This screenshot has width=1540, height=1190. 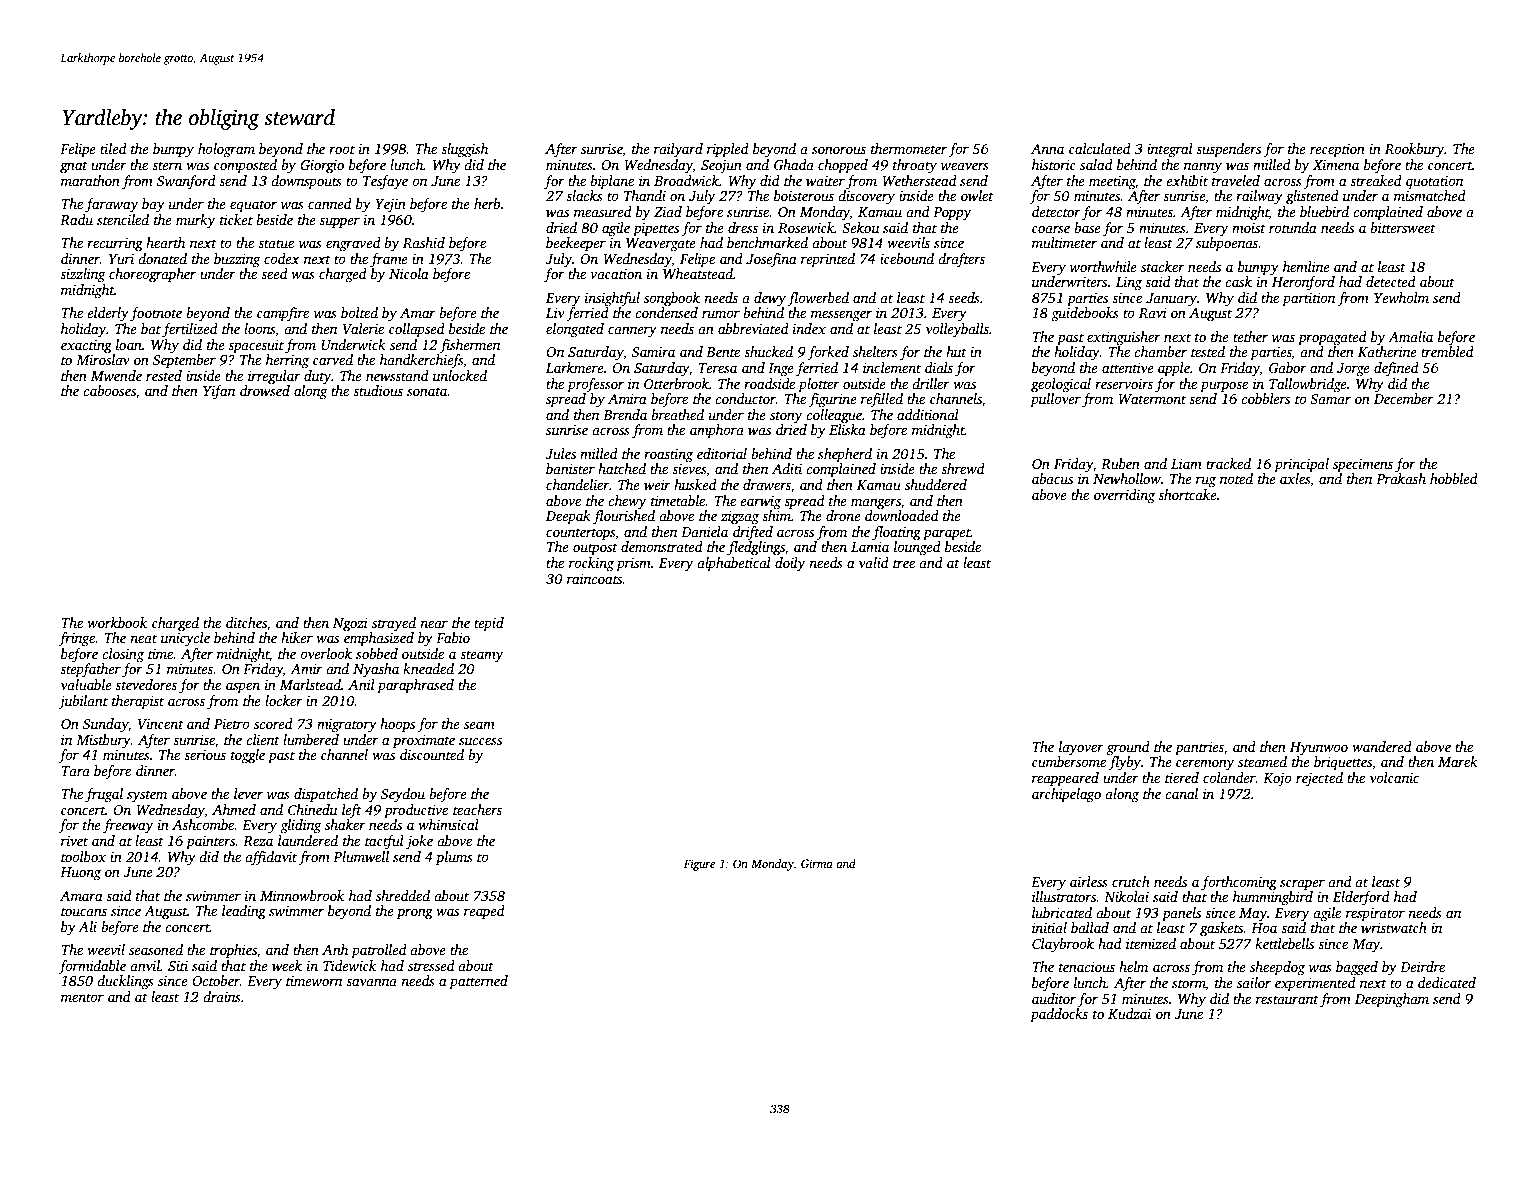 I want to click on Prakash, so click(x=1401, y=478).
